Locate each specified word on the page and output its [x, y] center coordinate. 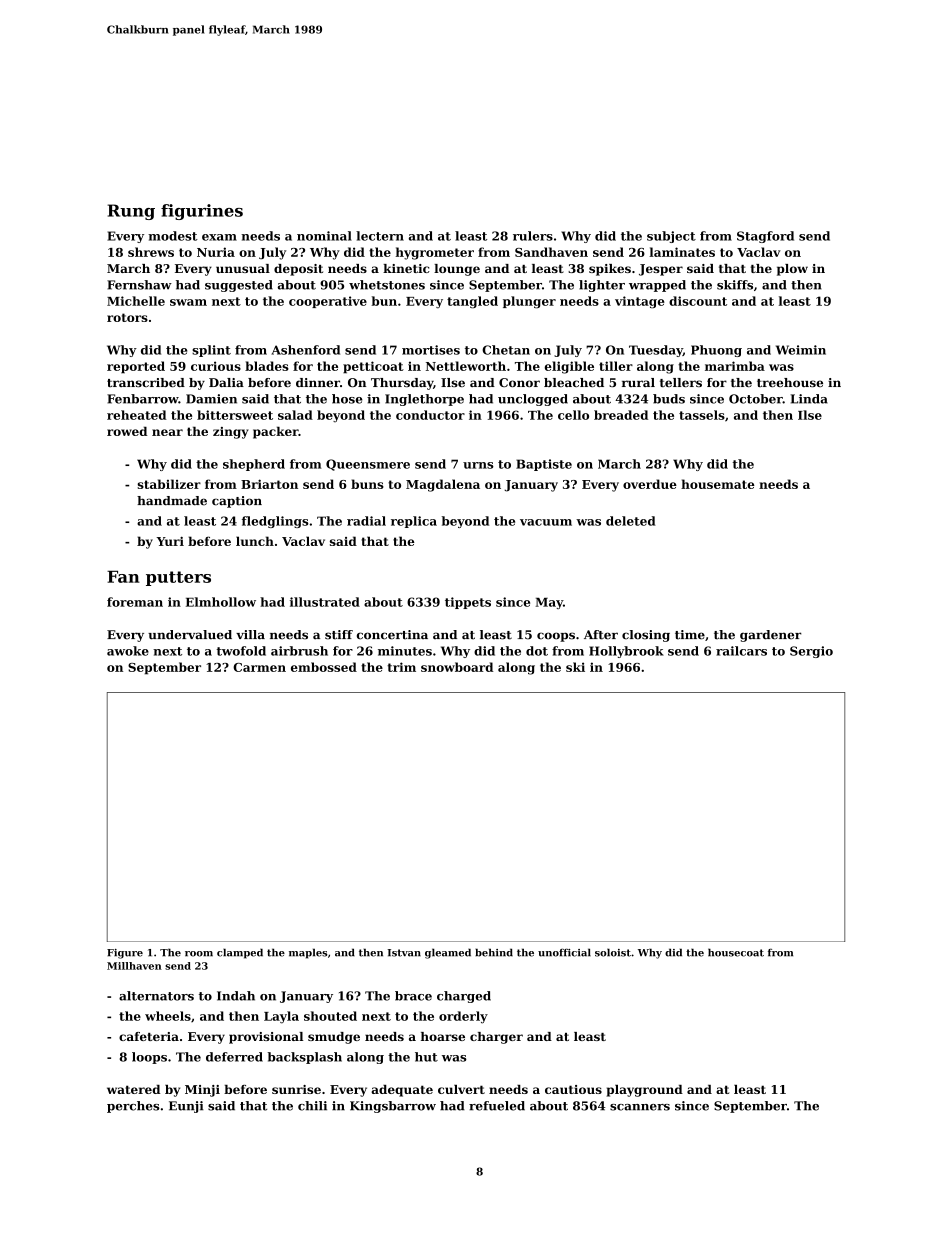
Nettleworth [466, 366]
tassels [702, 415]
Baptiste [544, 465]
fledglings [275, 522]
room [199, 954]
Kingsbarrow [393, 1107]
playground [645, 1091]
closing [646, 636]
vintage [640, 302]
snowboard [457, 667]
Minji [202, 1091]
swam [188, 302]
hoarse [443, 1036]
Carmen [259, 667]
